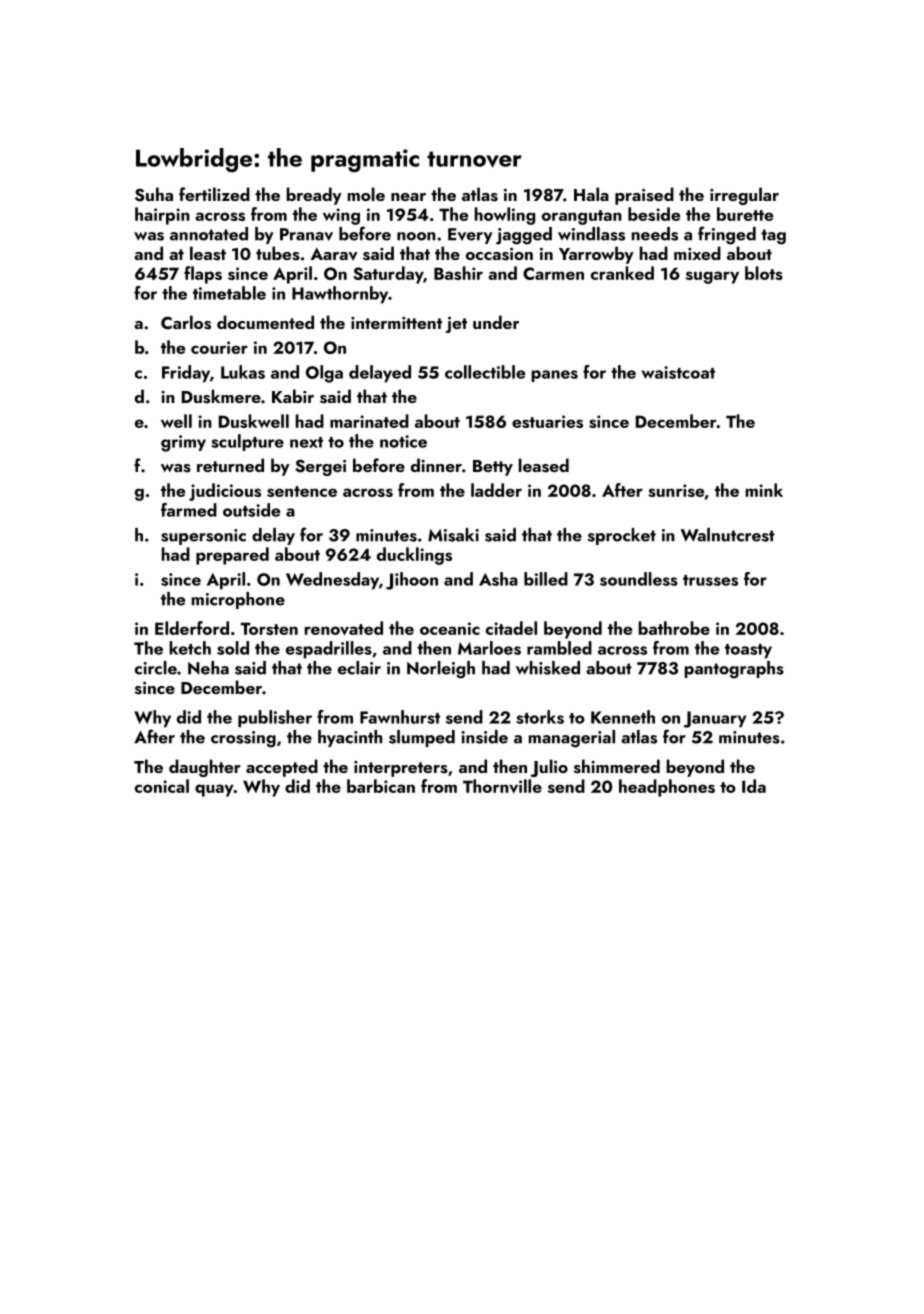 Image resolution: width=924 pixels, height=1314 pixels. Describe the element at coordinates (639, 579) in the image. I see `soundless` at that location.
